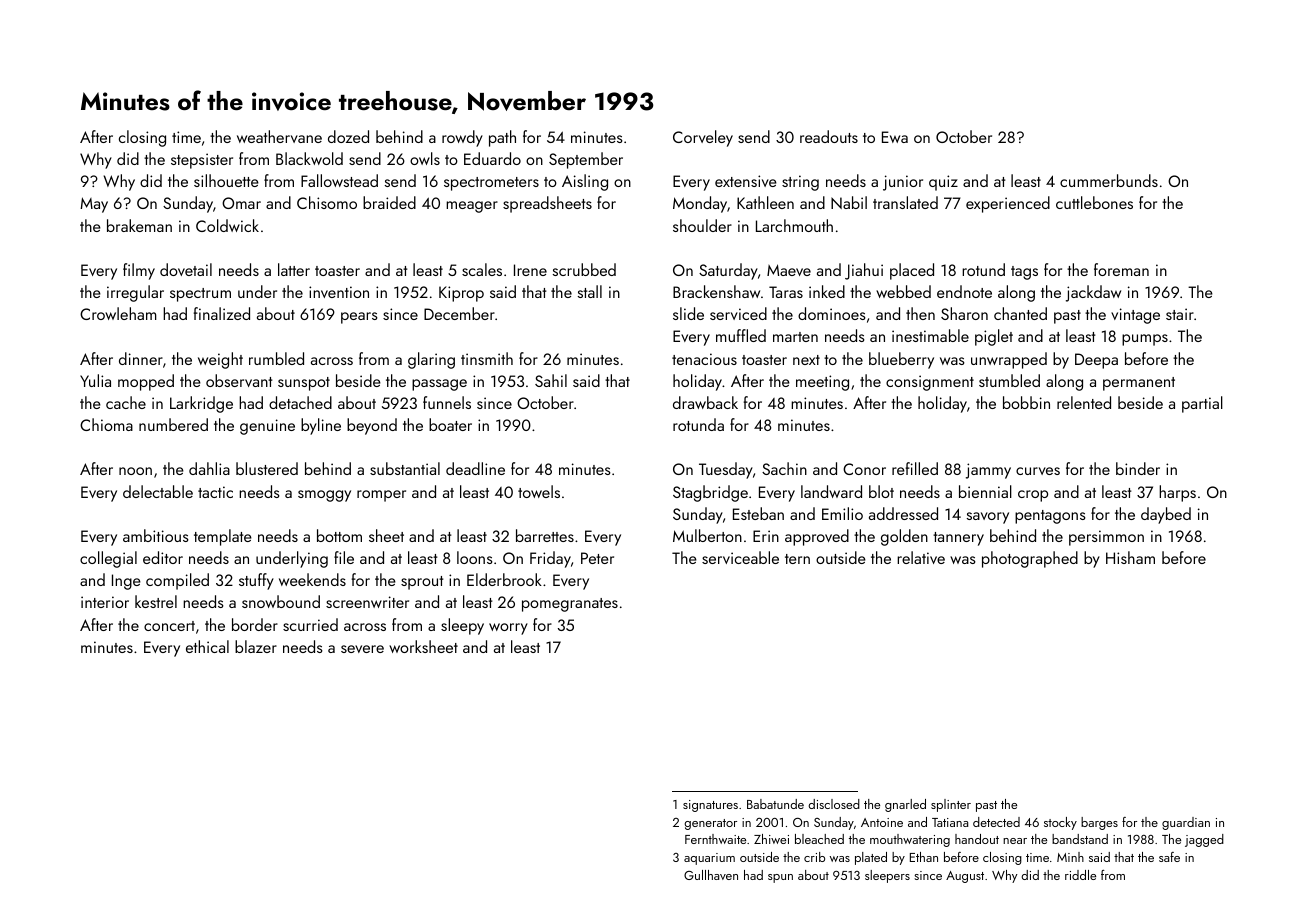 This document has height=924, width=1308. Describe the element at coordinates (1130, 557) in the document. I see `Hisham` at that location.
